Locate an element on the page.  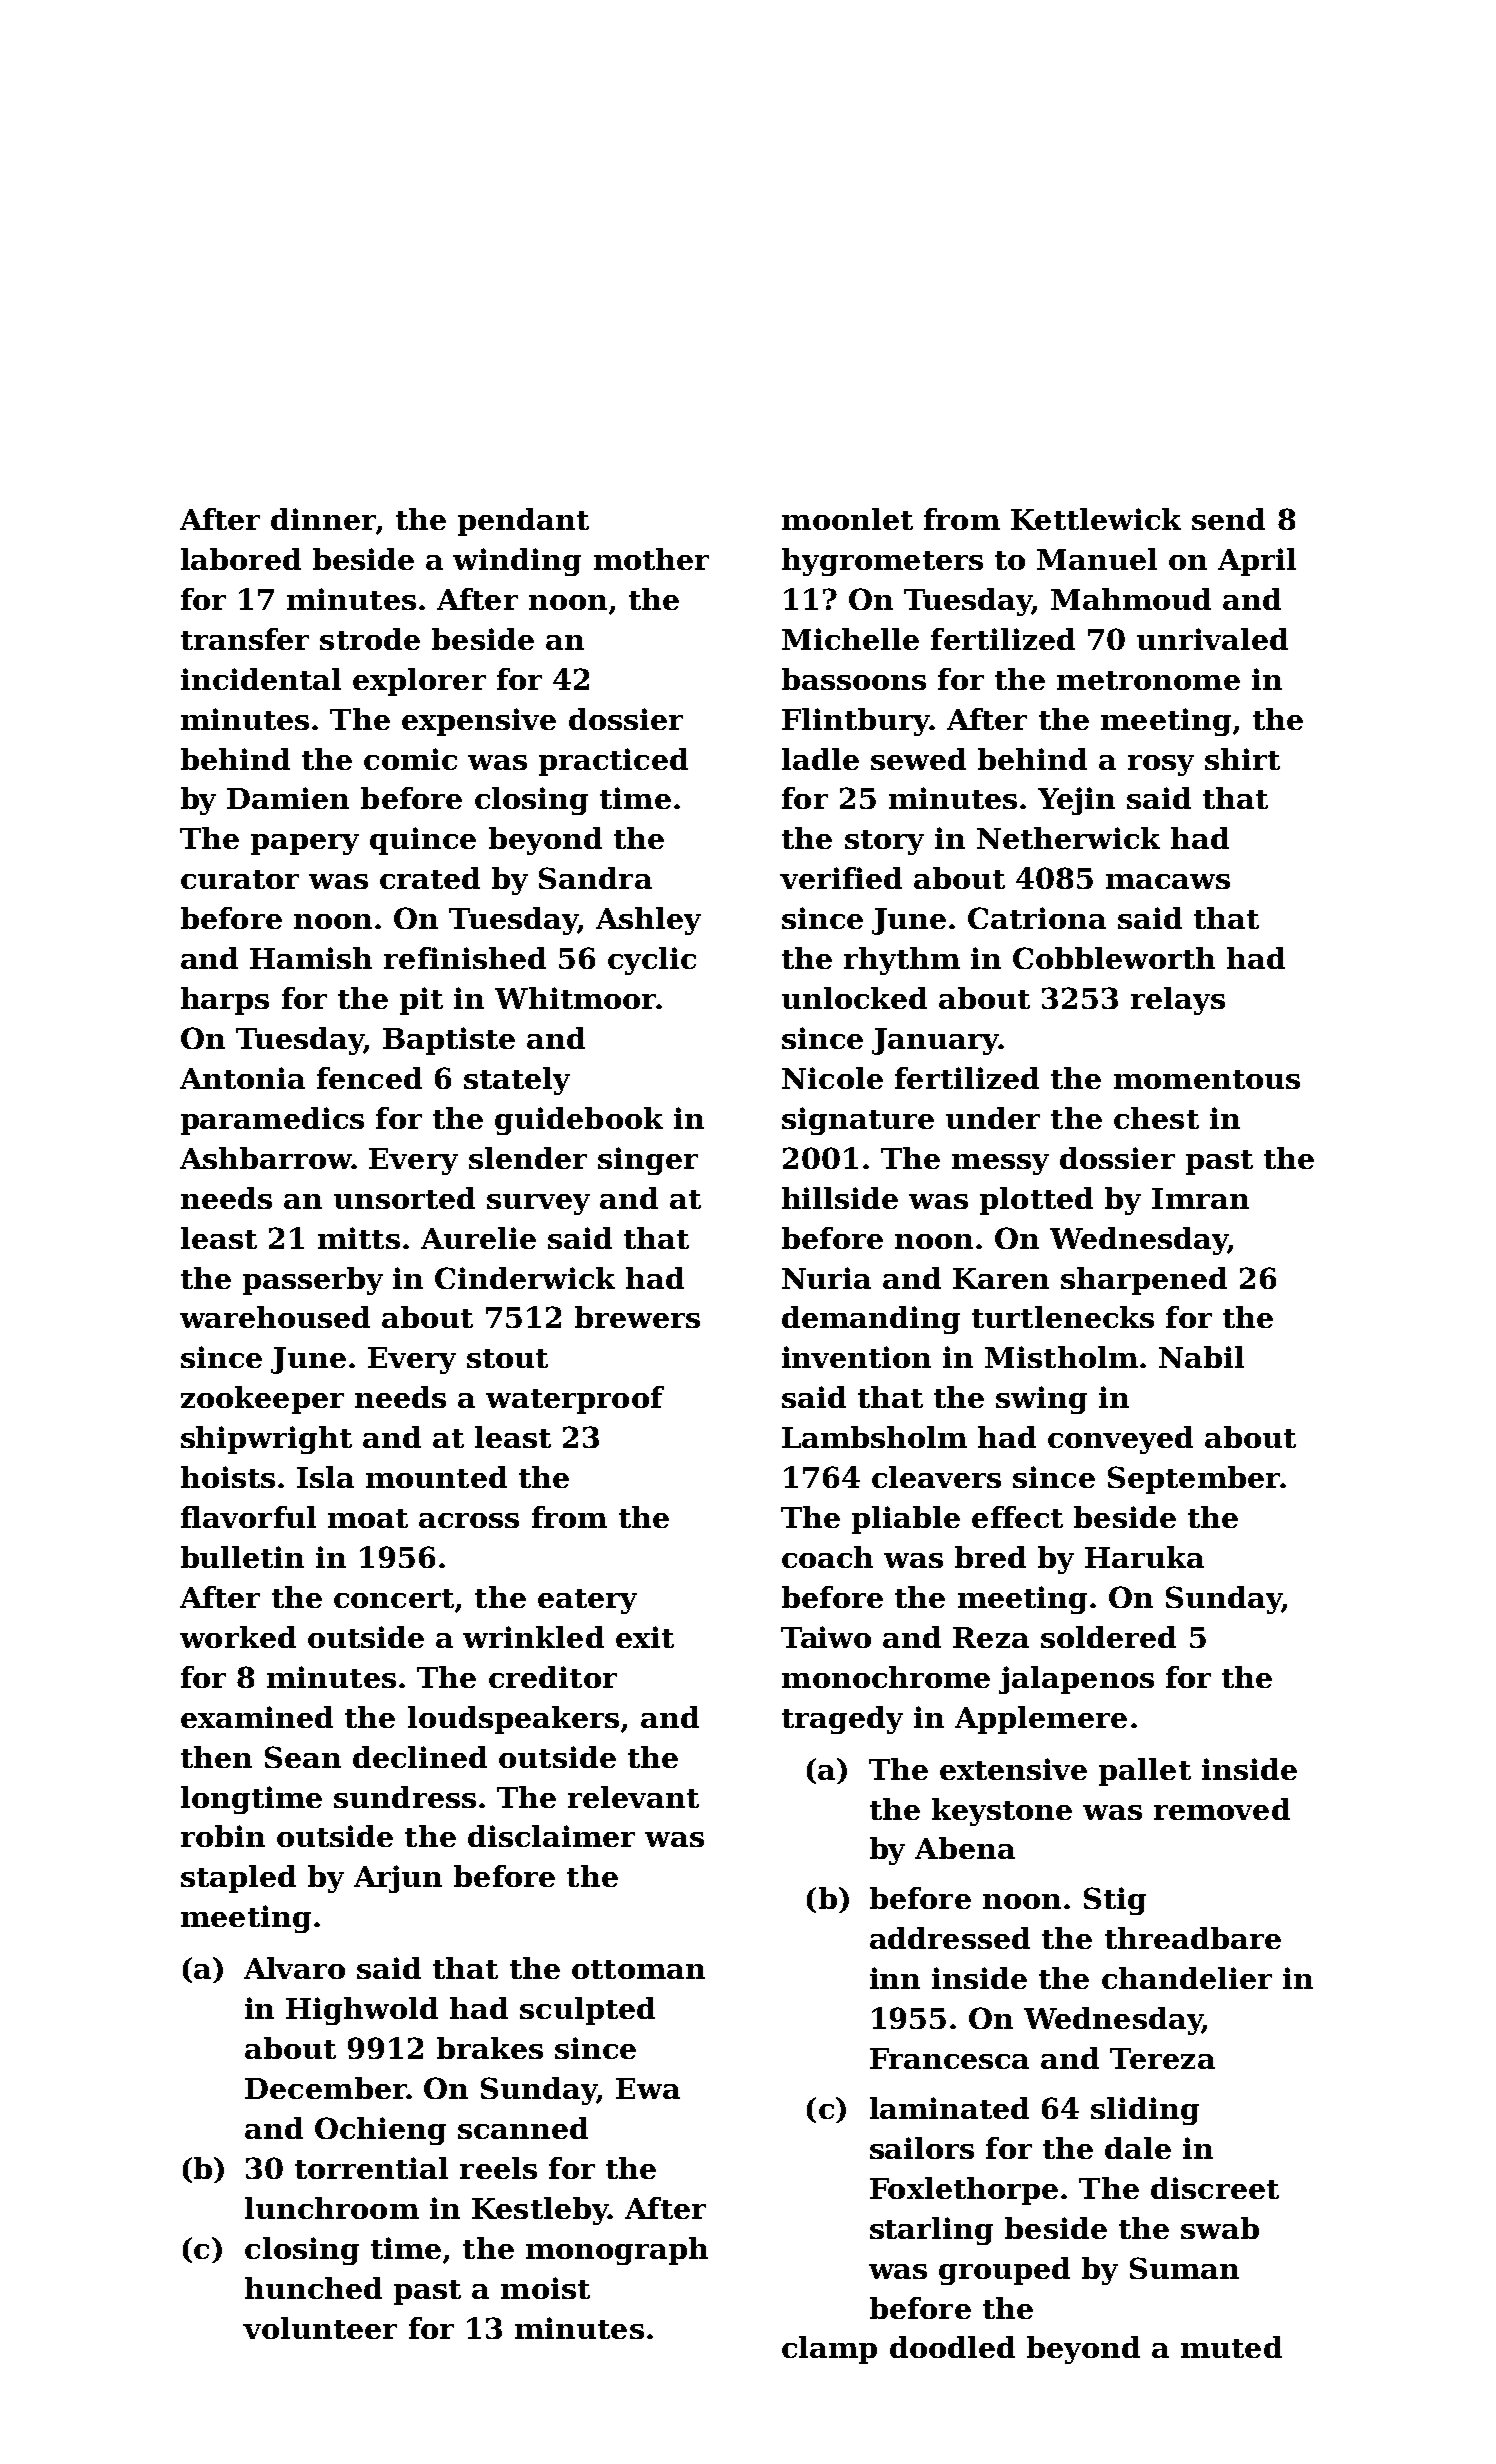
eatery is located at coordinates (587, 1601).
